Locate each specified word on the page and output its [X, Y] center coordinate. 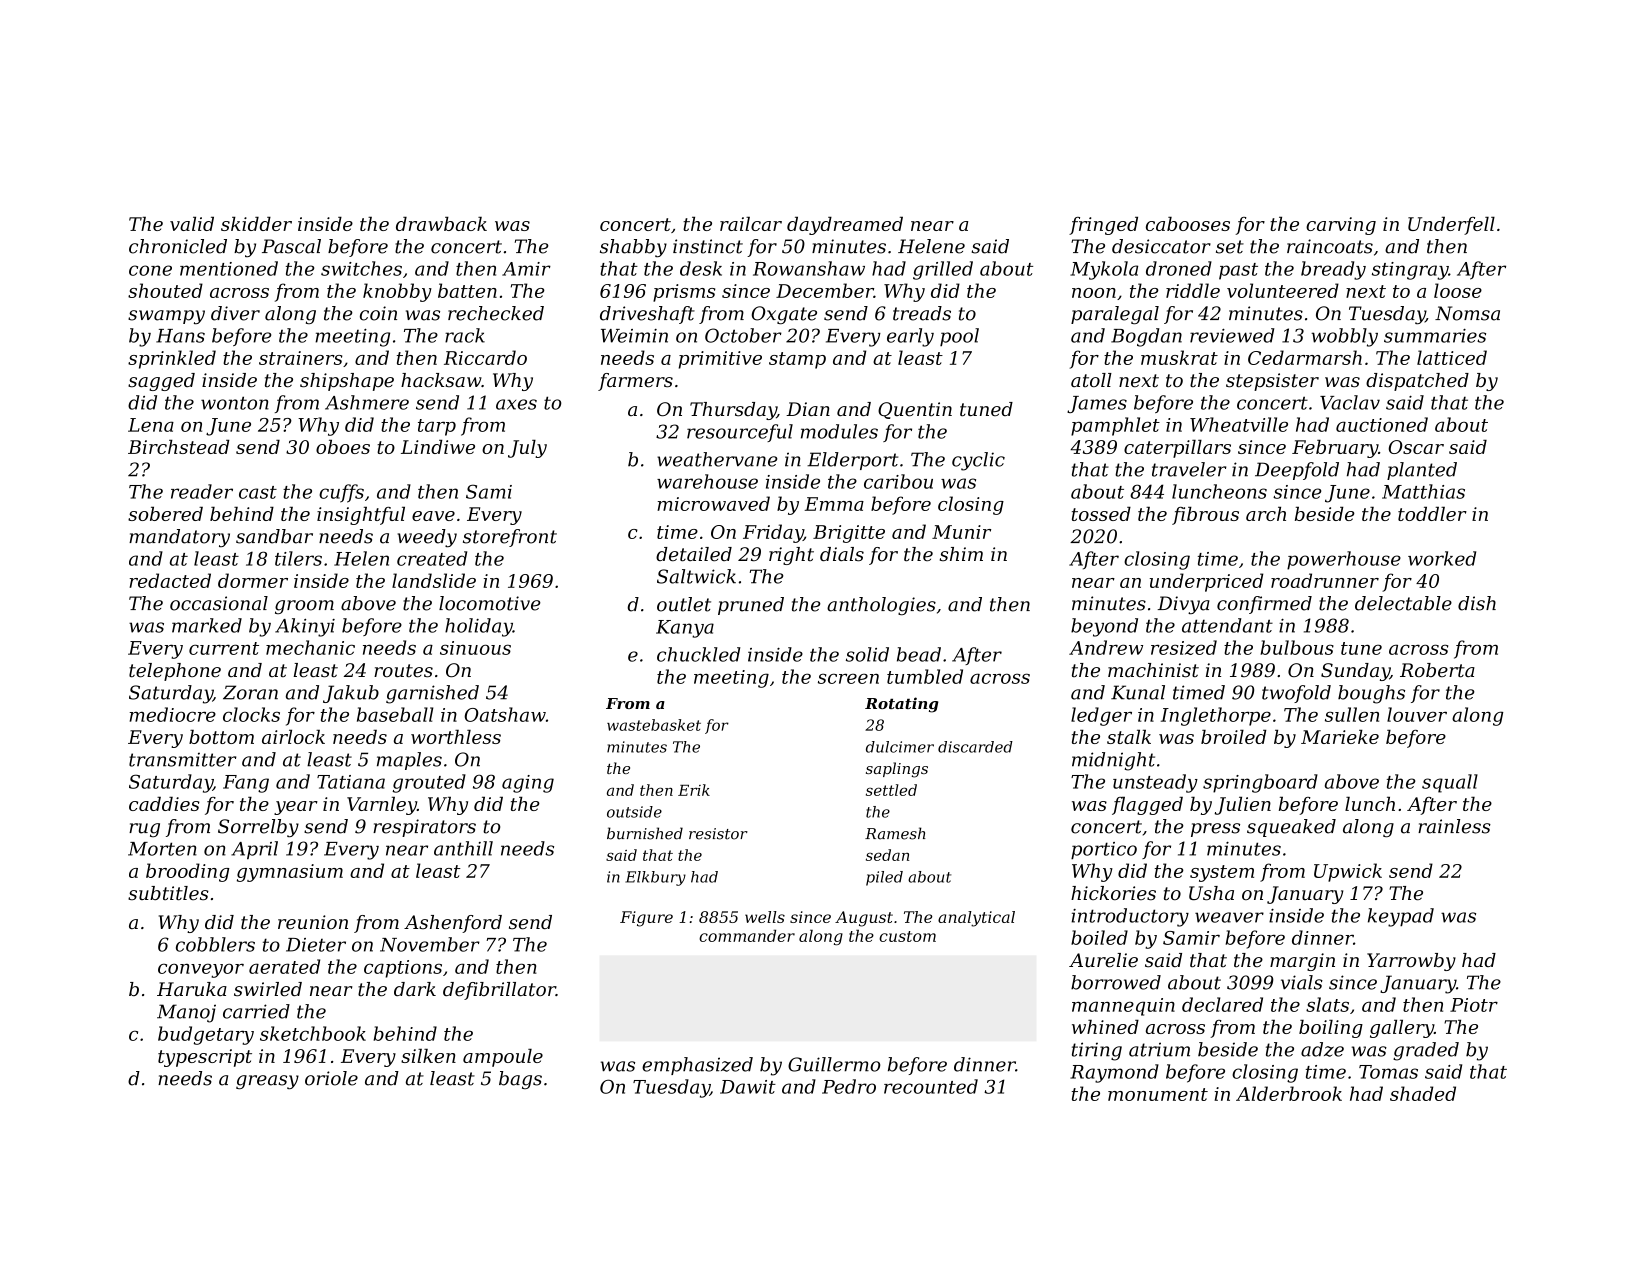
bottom [221, 737]
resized [1184, 647]
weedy [427, 538]
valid [192, 224]
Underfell [1451, 226]
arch [1266, 514]
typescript [205, 1058]
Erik [694, 790]
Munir [961, 532]
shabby [633, 248]
